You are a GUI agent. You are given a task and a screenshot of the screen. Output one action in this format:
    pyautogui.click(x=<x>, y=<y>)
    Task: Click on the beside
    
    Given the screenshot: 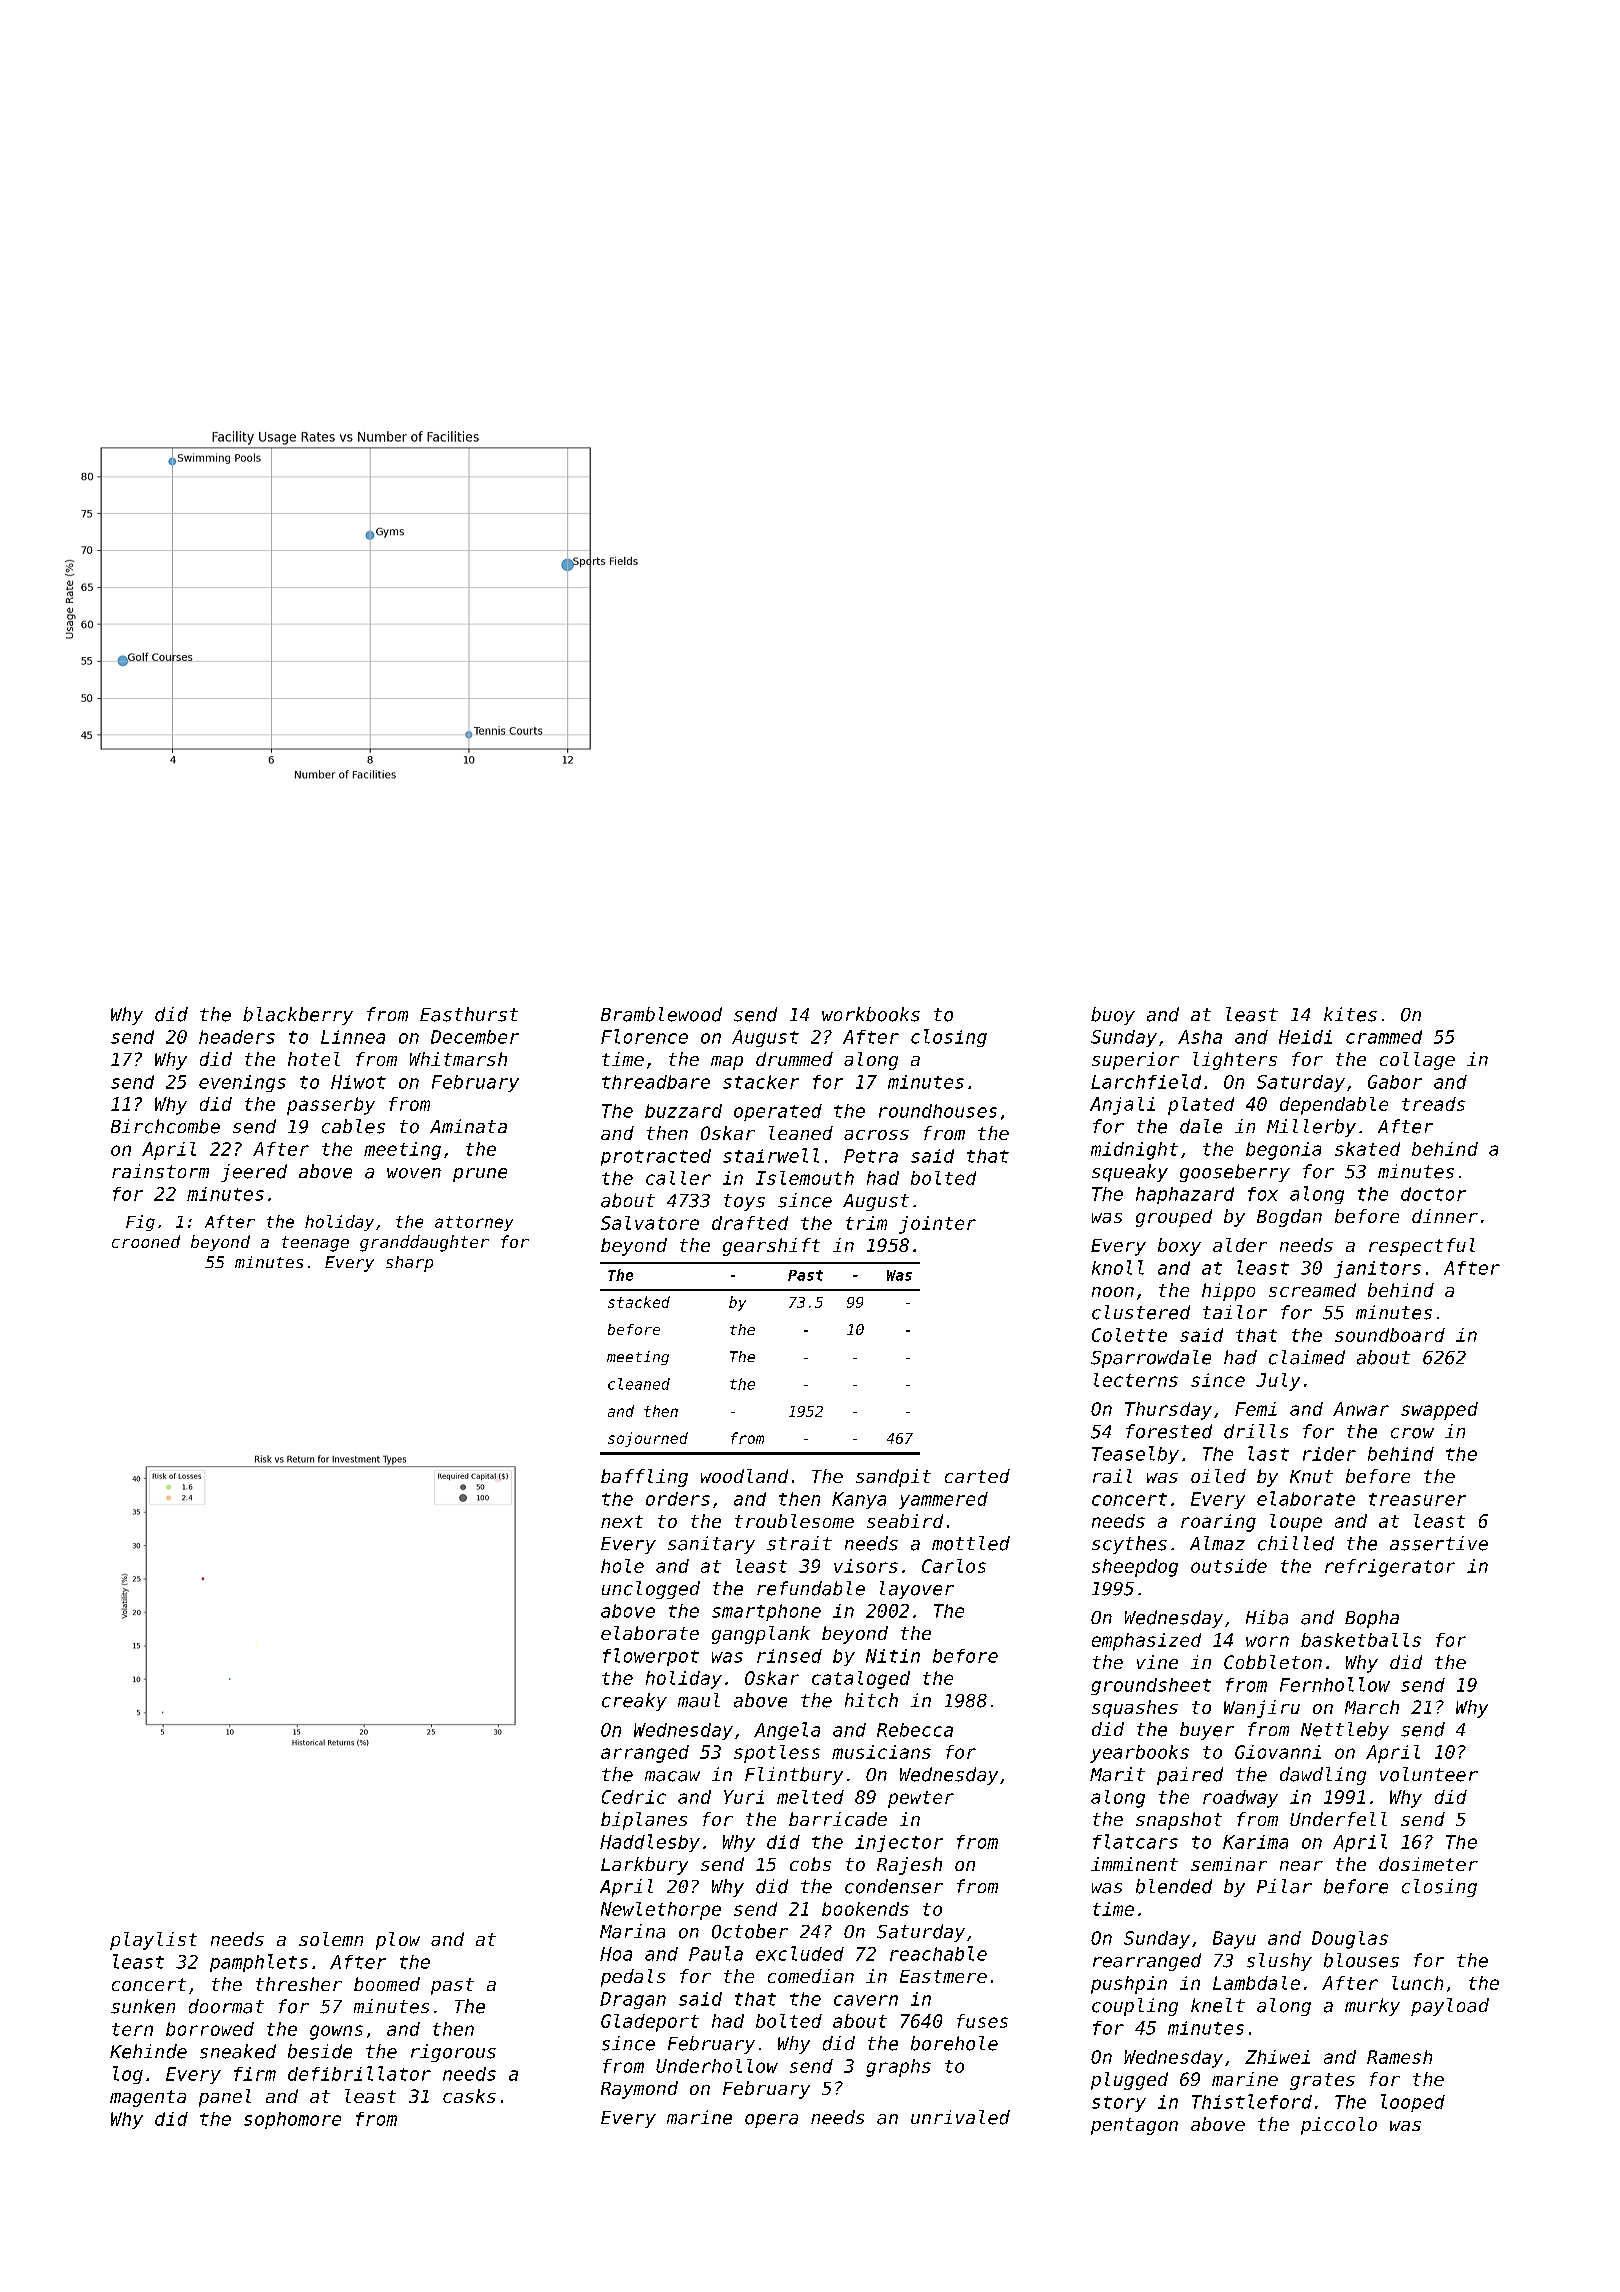 What is the action you would take?
    pyautogui.click(x=320, y=2051)
